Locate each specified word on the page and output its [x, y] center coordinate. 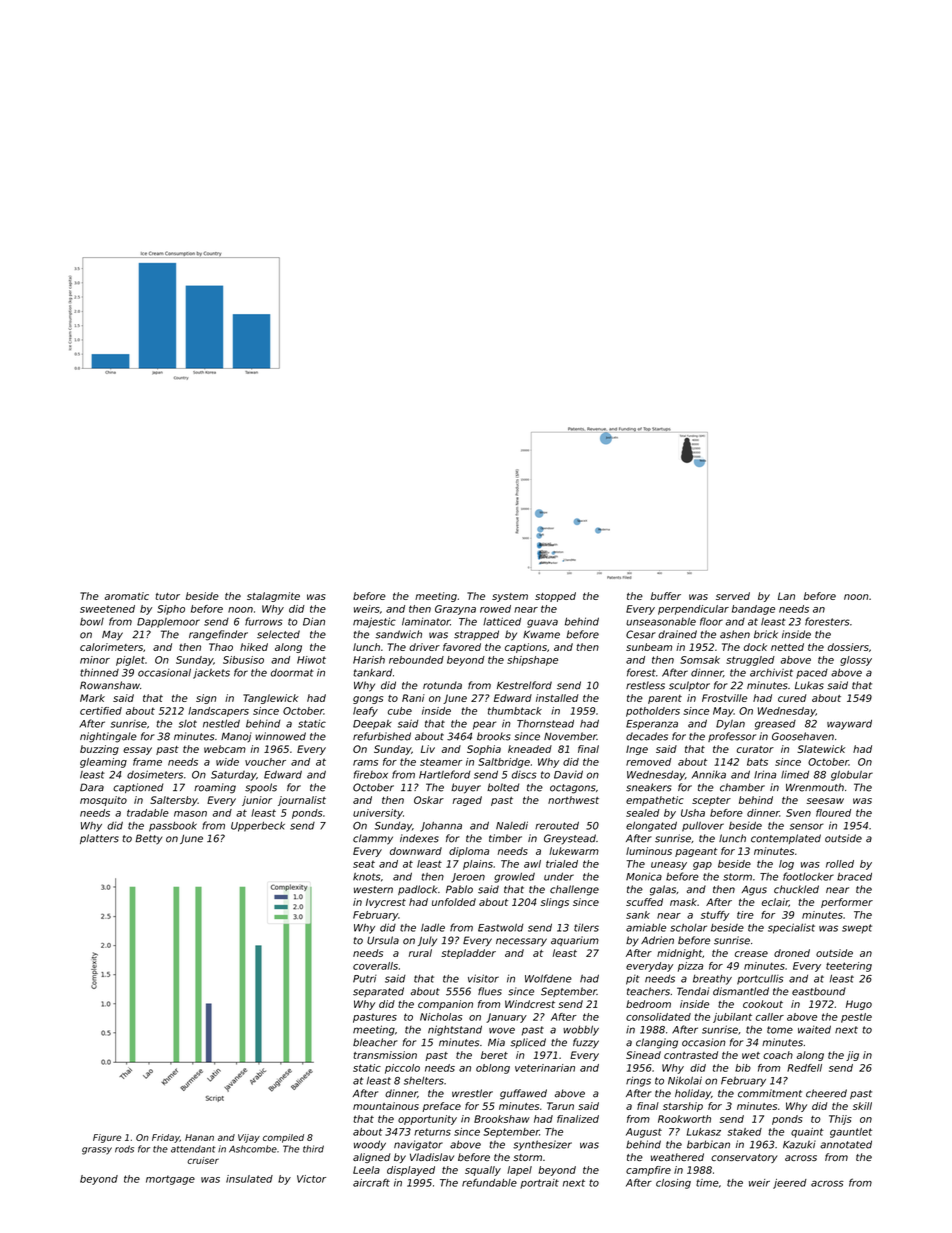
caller [770, 1017]
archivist [771, 672]
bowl [92, 622]
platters [99, 839]
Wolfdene [548, 978]
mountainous [386, 1106]
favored [462, 647]
